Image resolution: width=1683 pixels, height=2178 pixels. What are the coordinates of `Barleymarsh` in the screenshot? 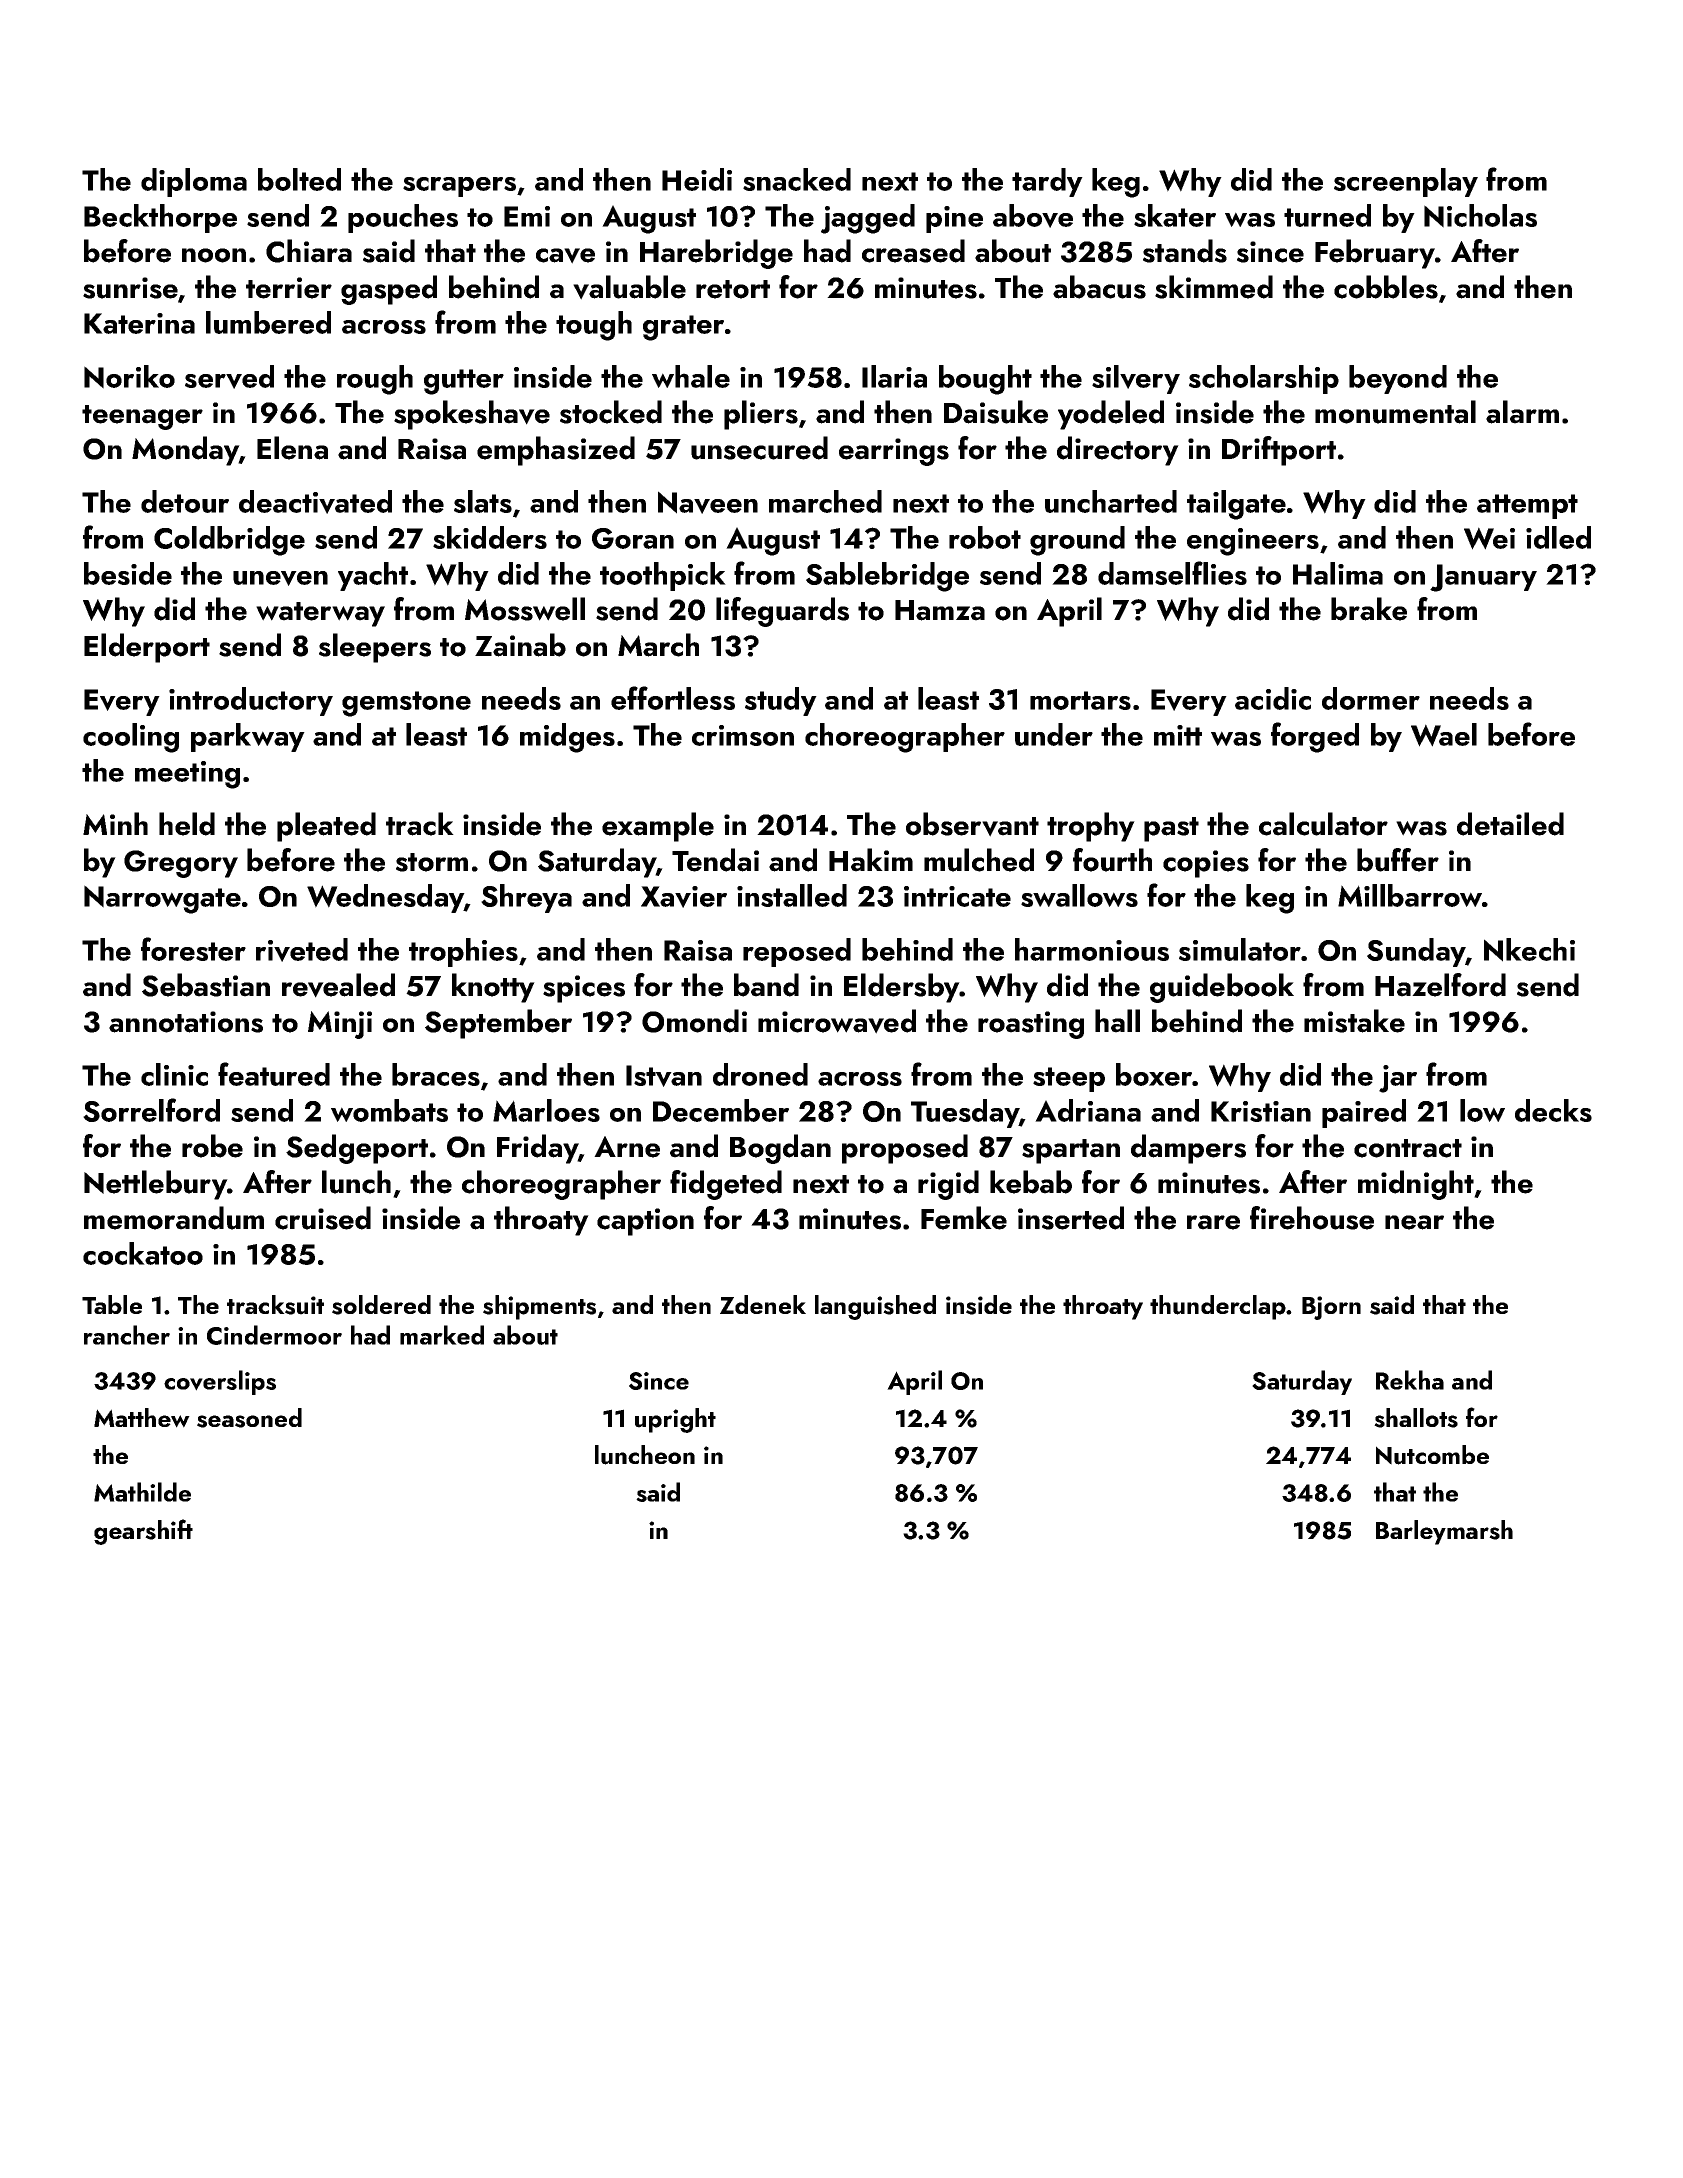 It's located at (1444, 1532).
